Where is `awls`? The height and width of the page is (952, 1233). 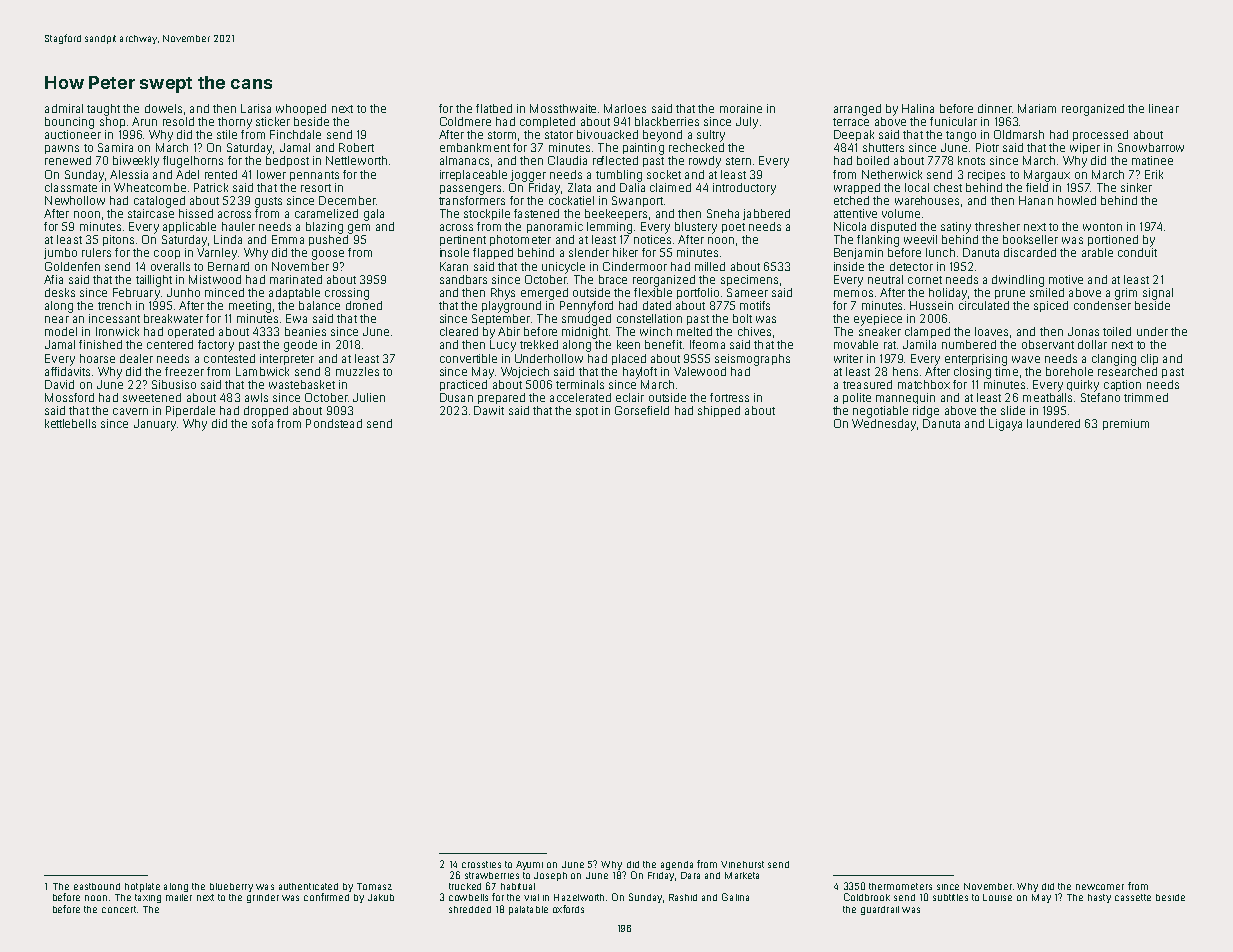 awls is located at coordinates (256, 397).
